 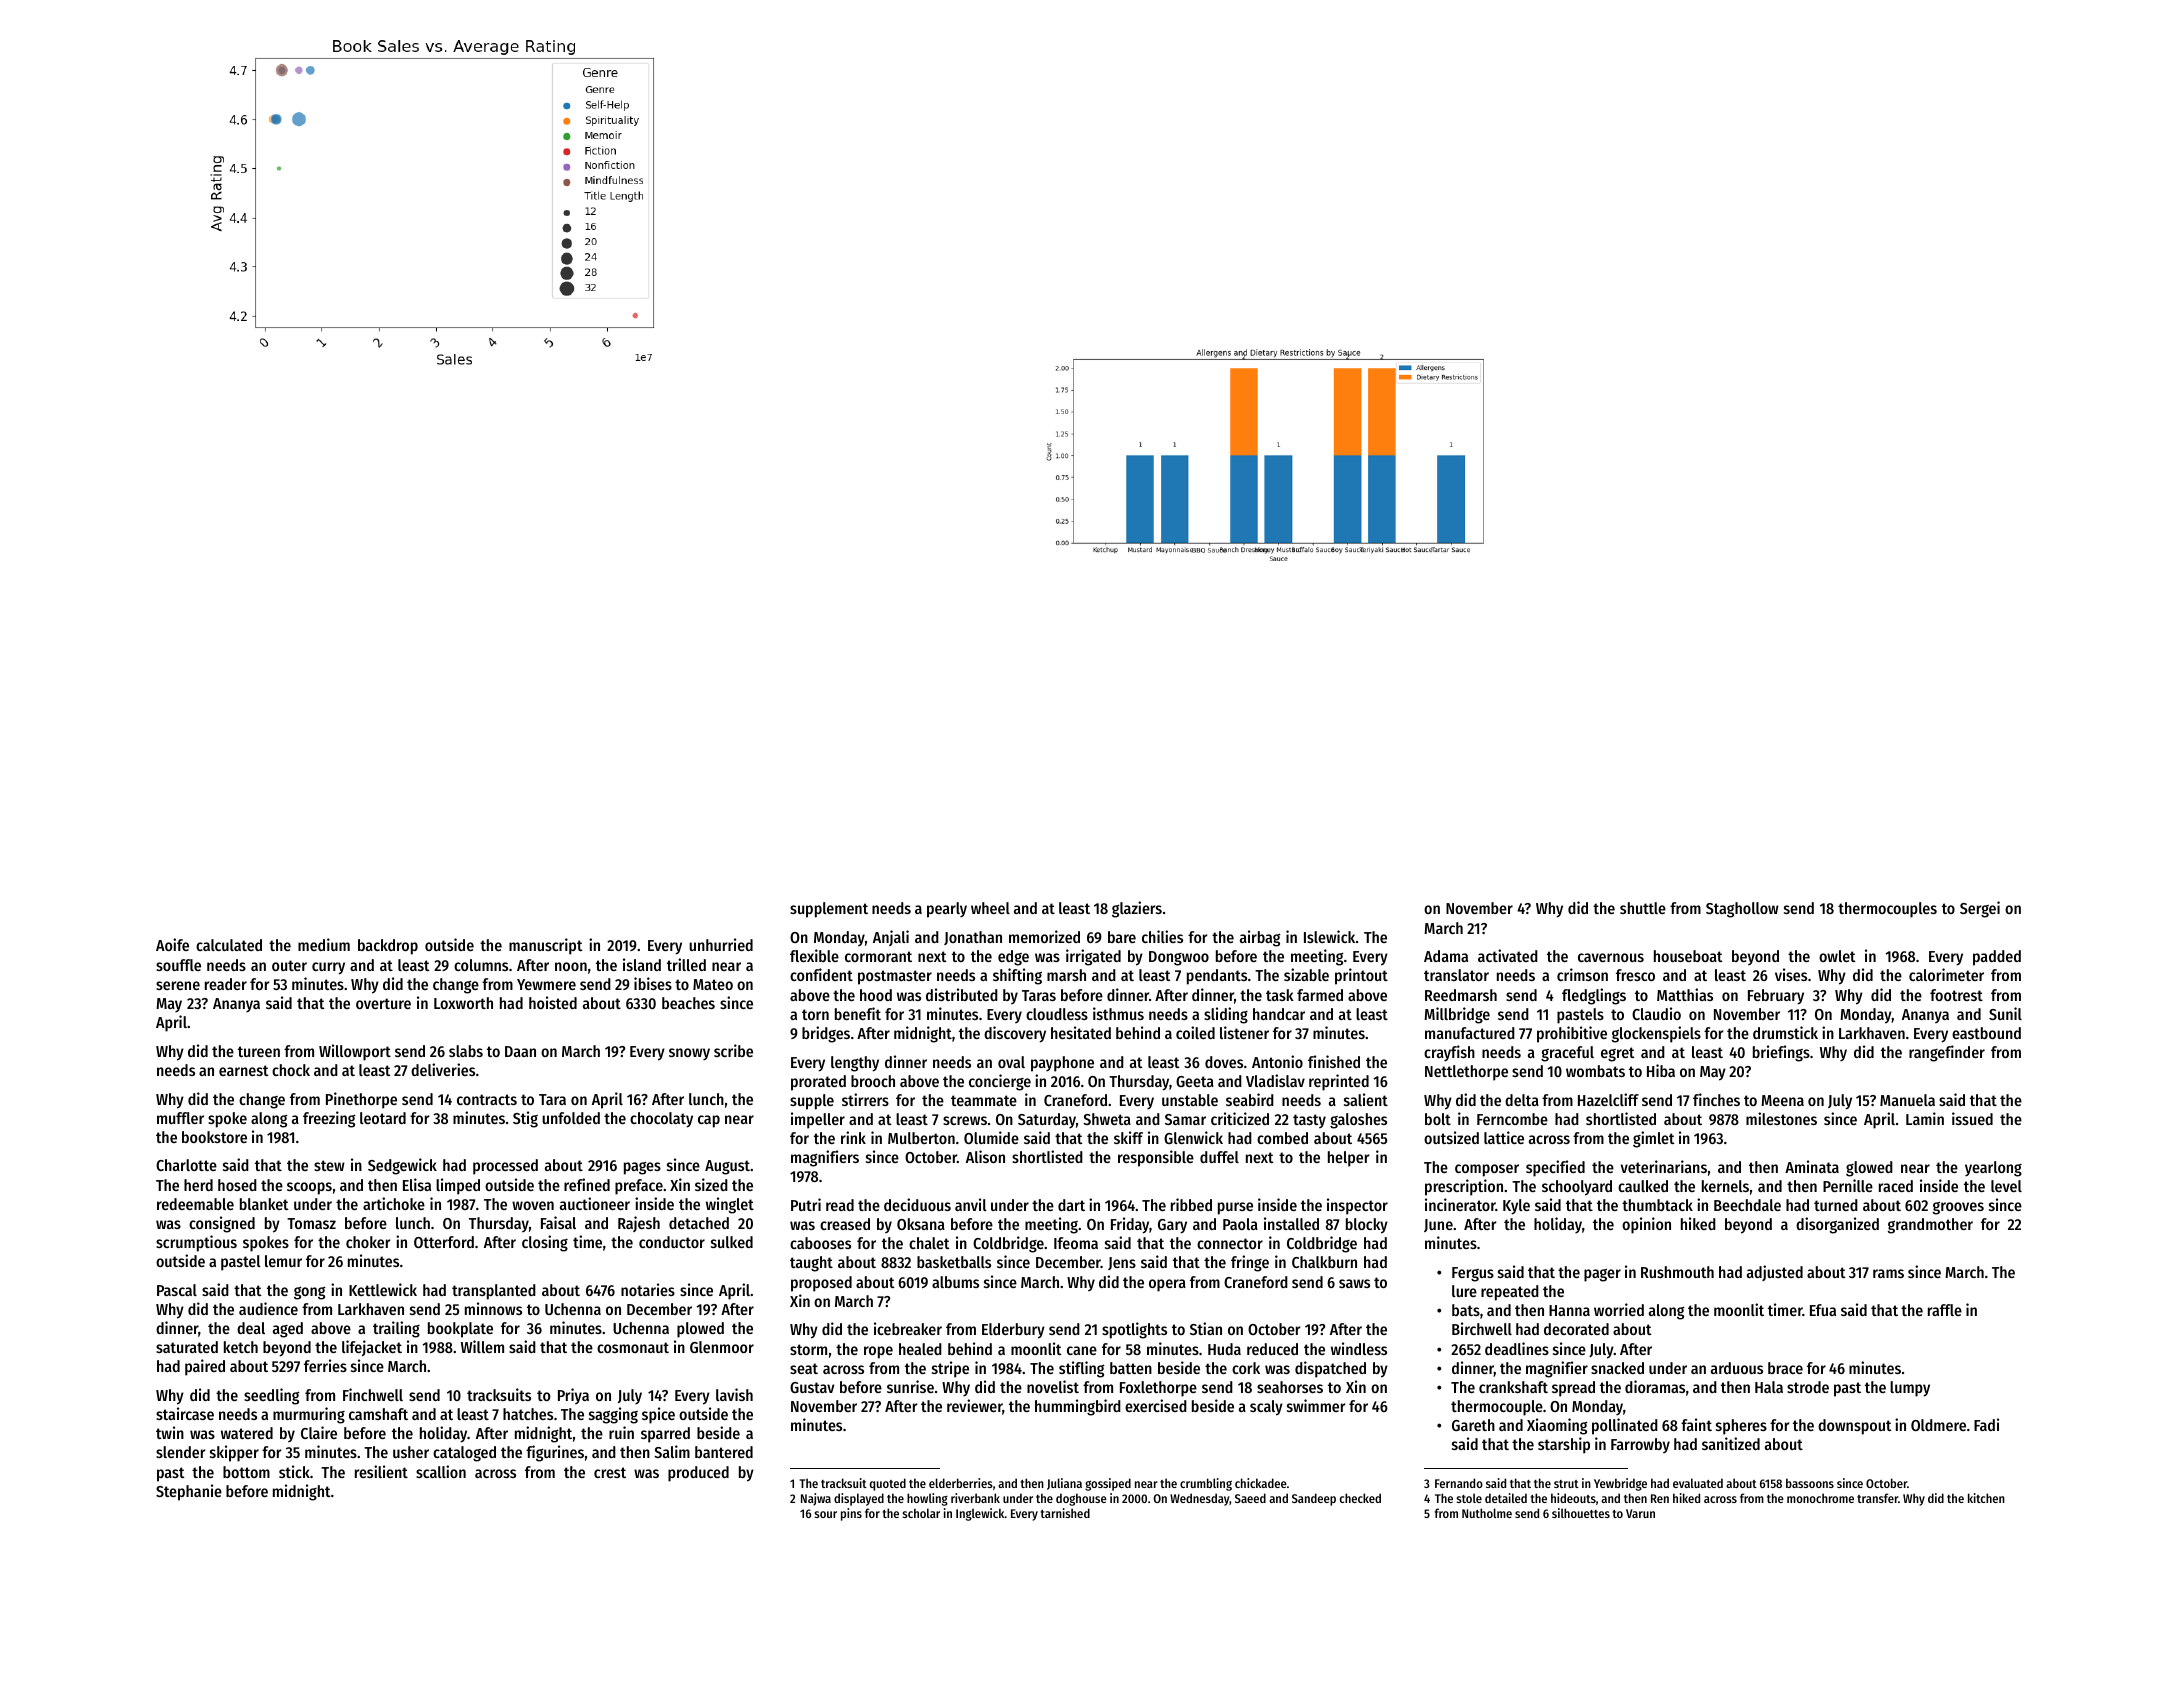 What do you see at coordinates (814, 955) in the screenshot?
I see `flexible` at bounding box center [814, 955].
